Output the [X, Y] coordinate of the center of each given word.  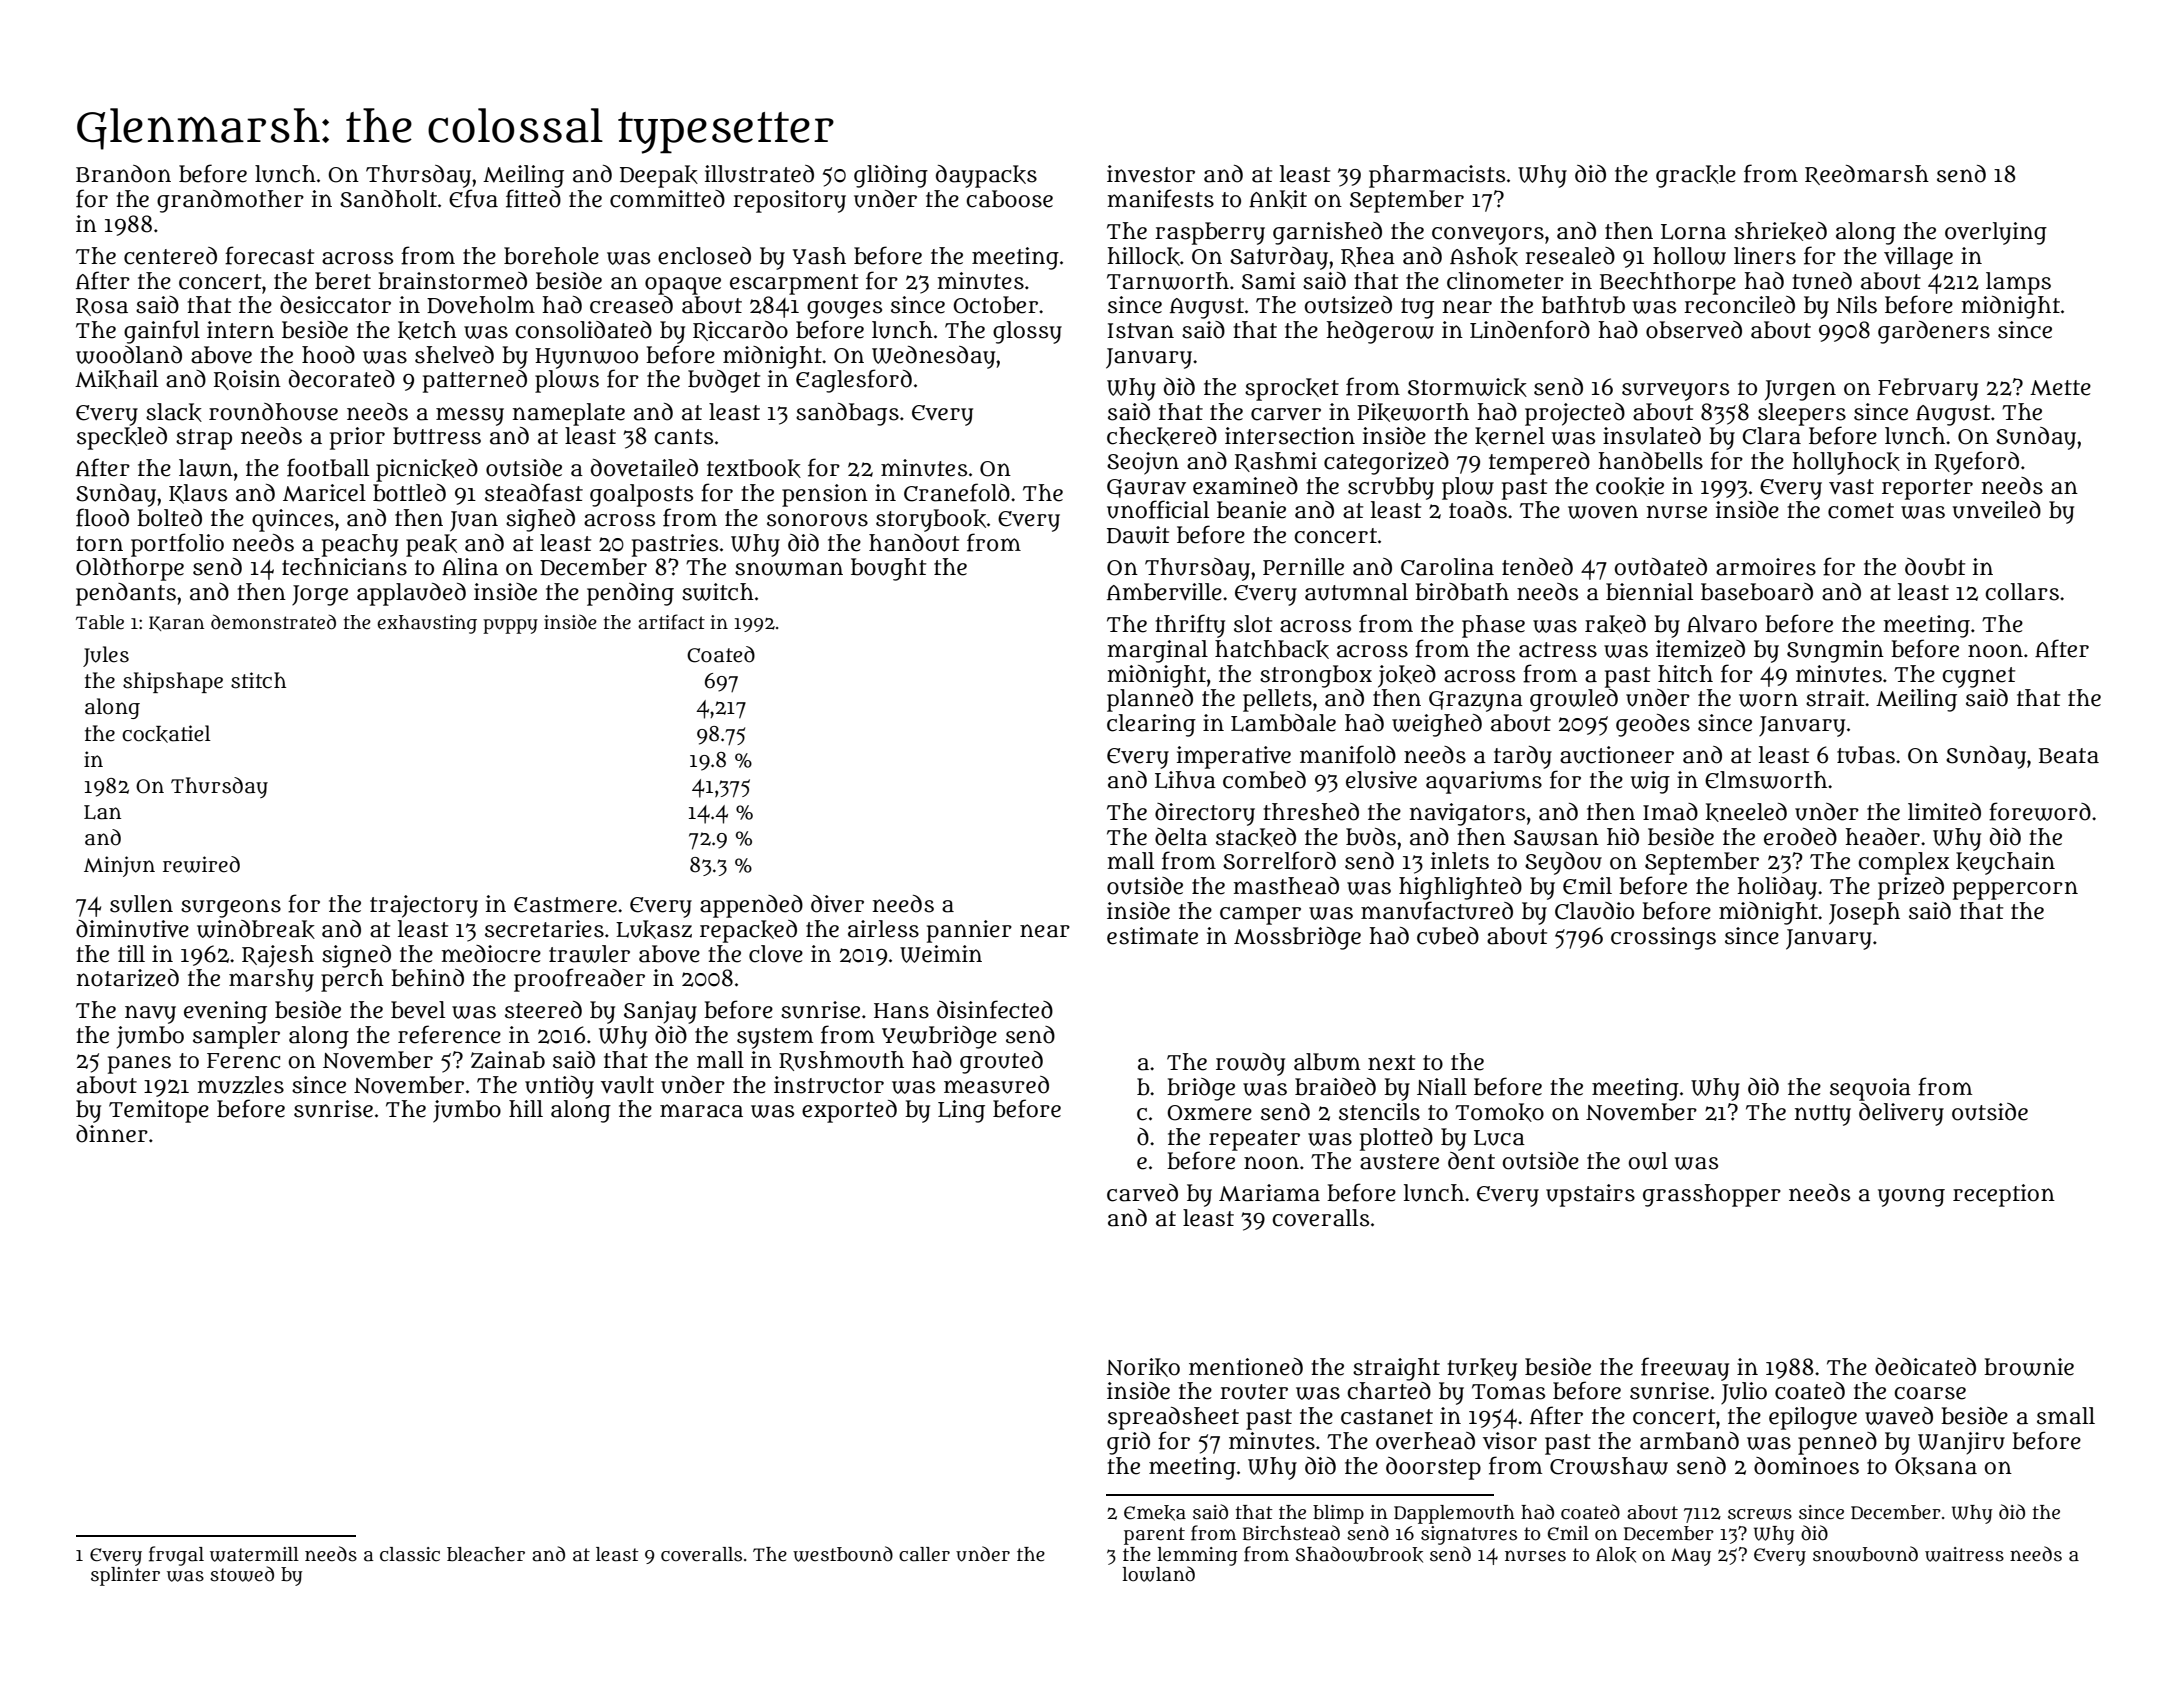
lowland [1159, 1574]
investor [1151, 174]
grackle [1696, 176]
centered [170, 256]
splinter [125, 1576]
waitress [1964, 1554]
